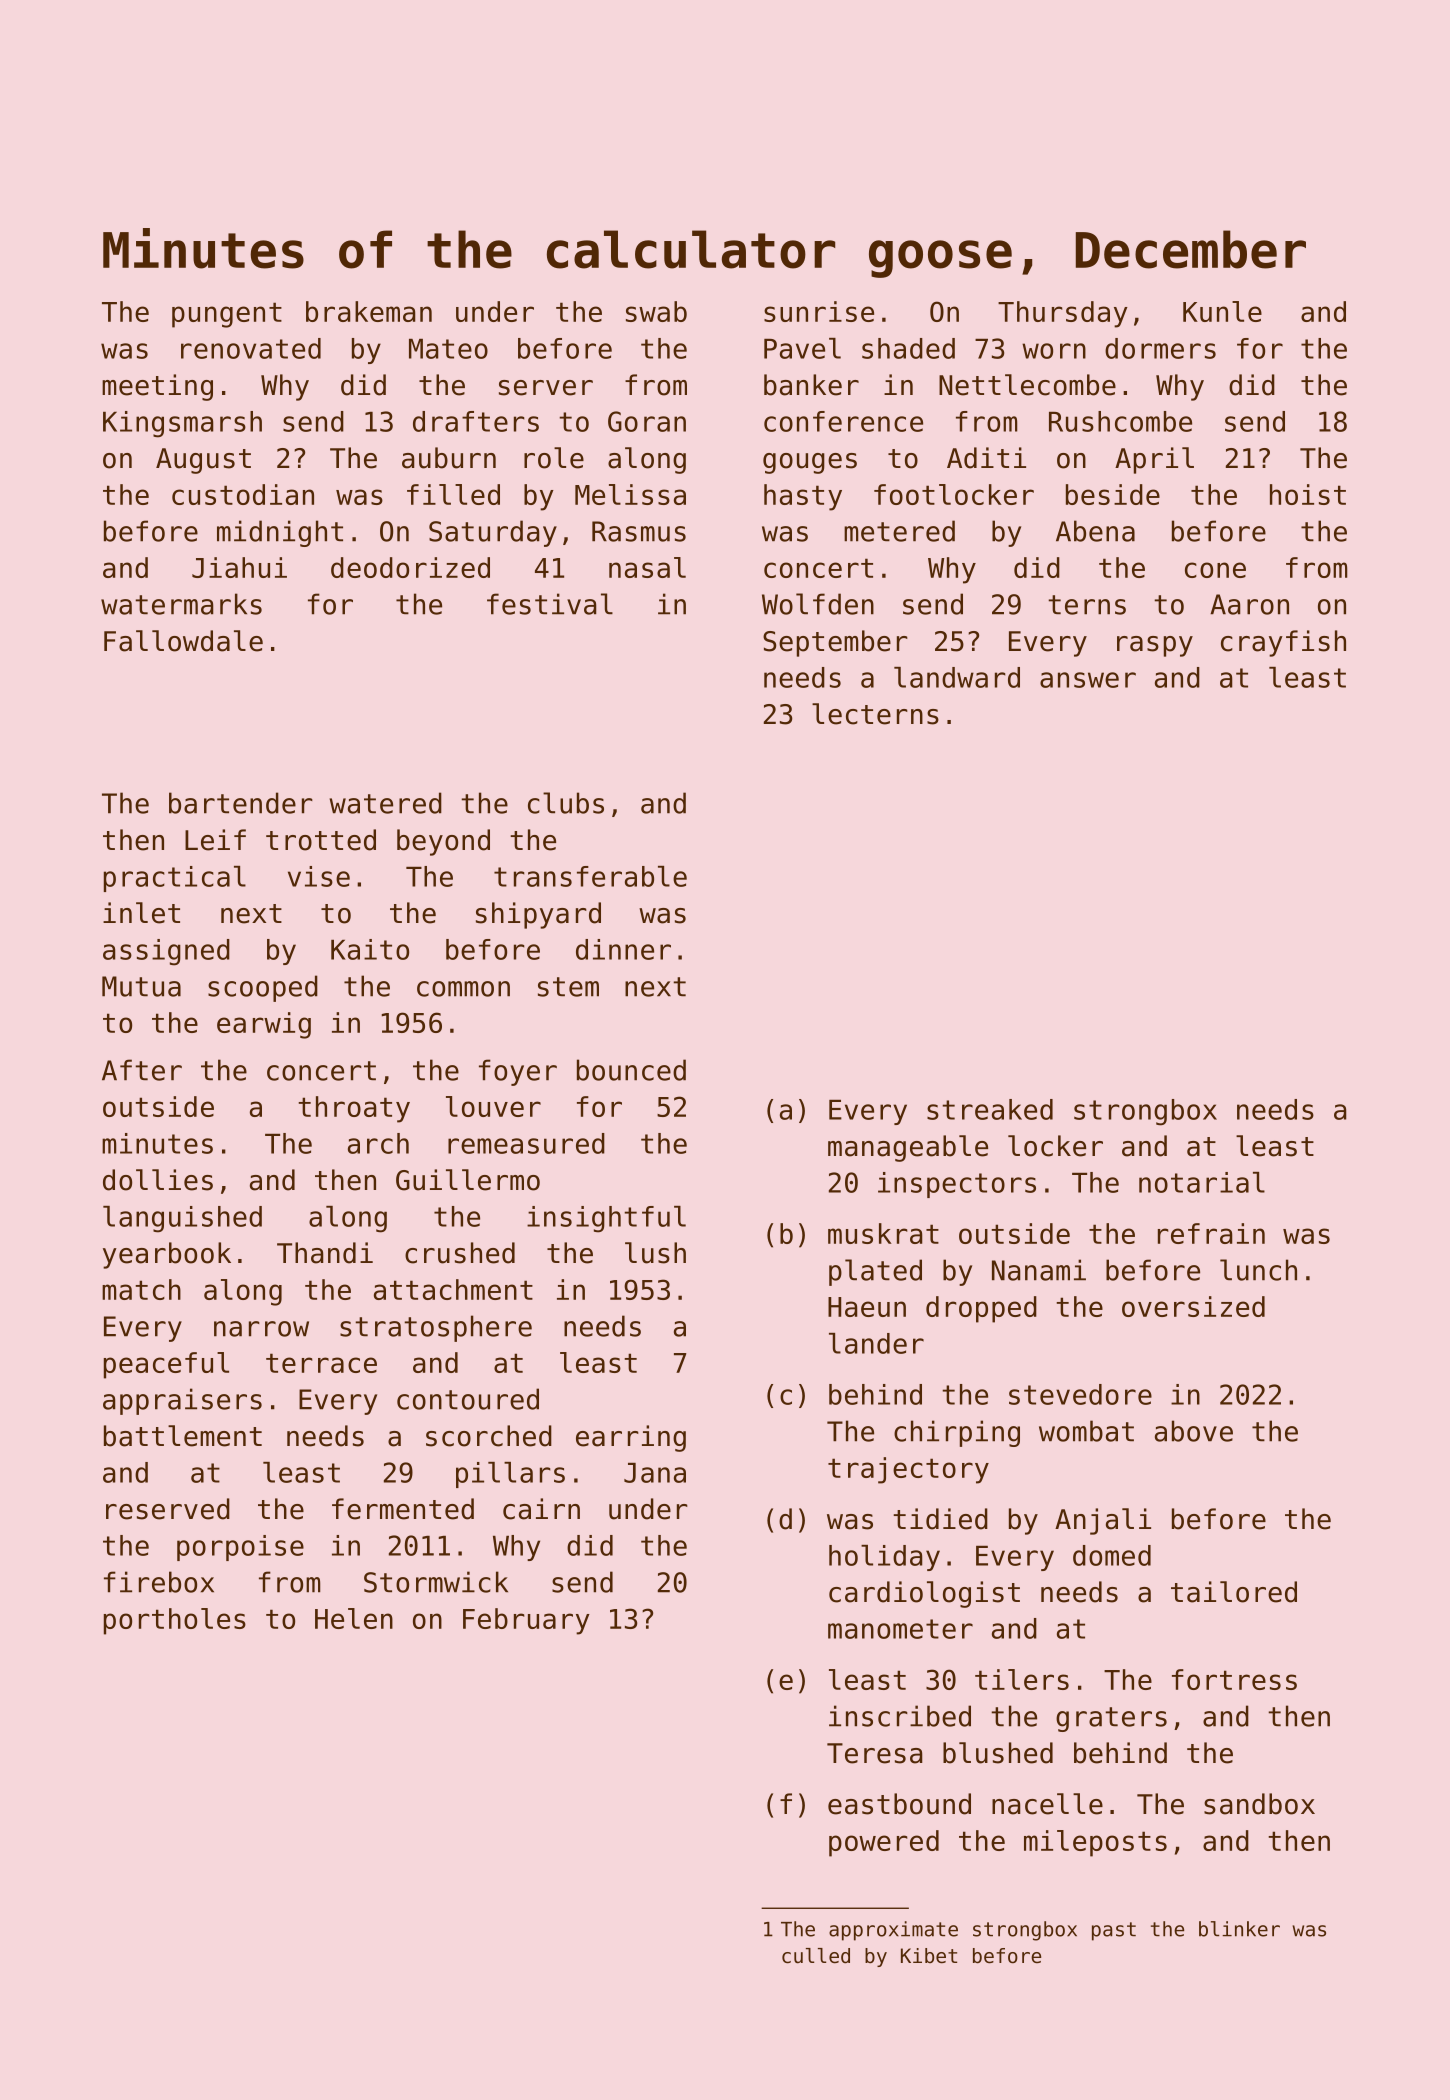 The height and width of the screenshot is (2100, 1450). Describe the element at coordinates (141, 986) in the screenshot. I see `Mutua` at that location.
